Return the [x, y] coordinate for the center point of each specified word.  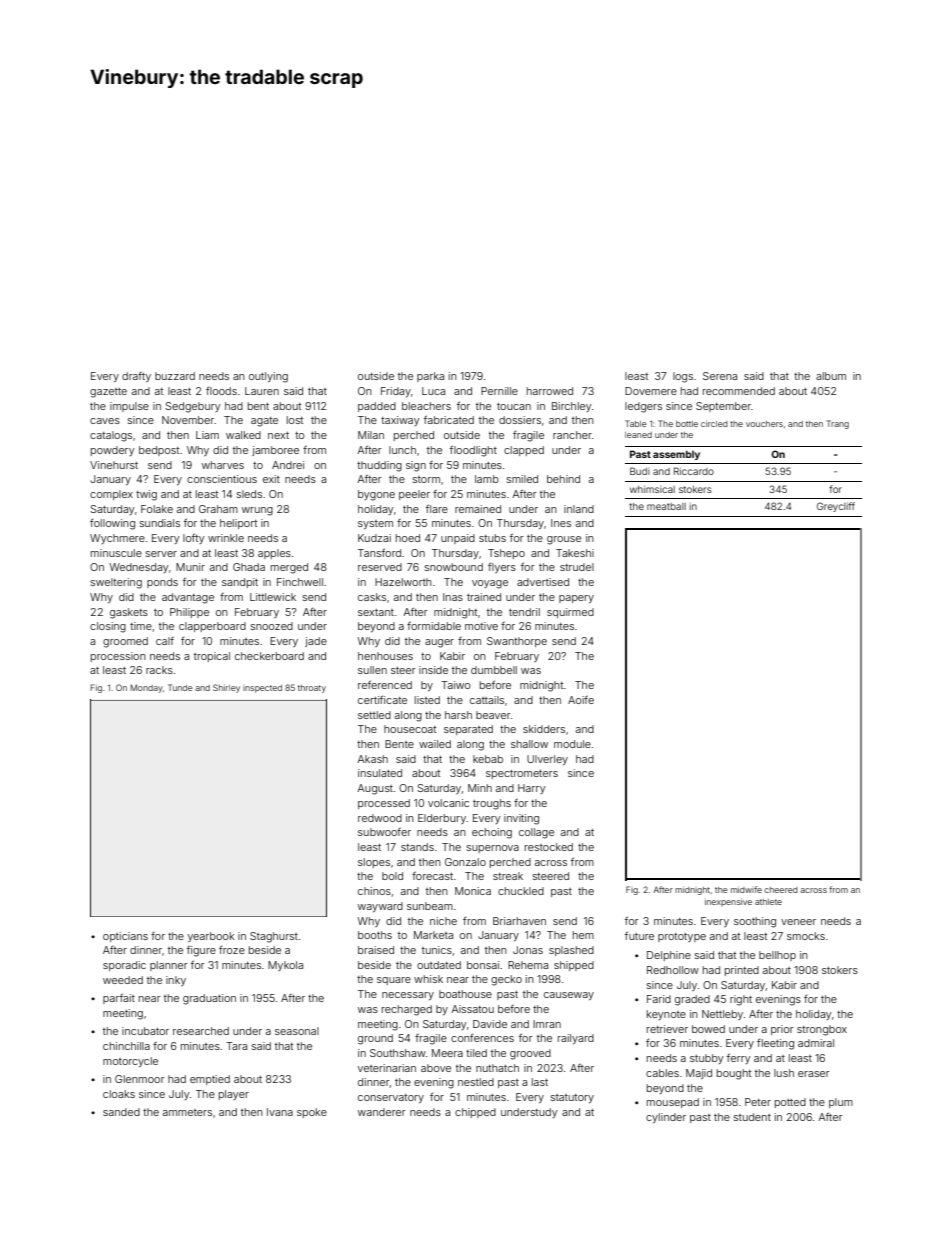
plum [841, 1103]
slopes [374, 863]
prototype [682, 937]
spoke [312, 1113]
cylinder [666, 1118]
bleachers [426, 406]
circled [714, 424]
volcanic [448, 803]
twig [146, 495]
